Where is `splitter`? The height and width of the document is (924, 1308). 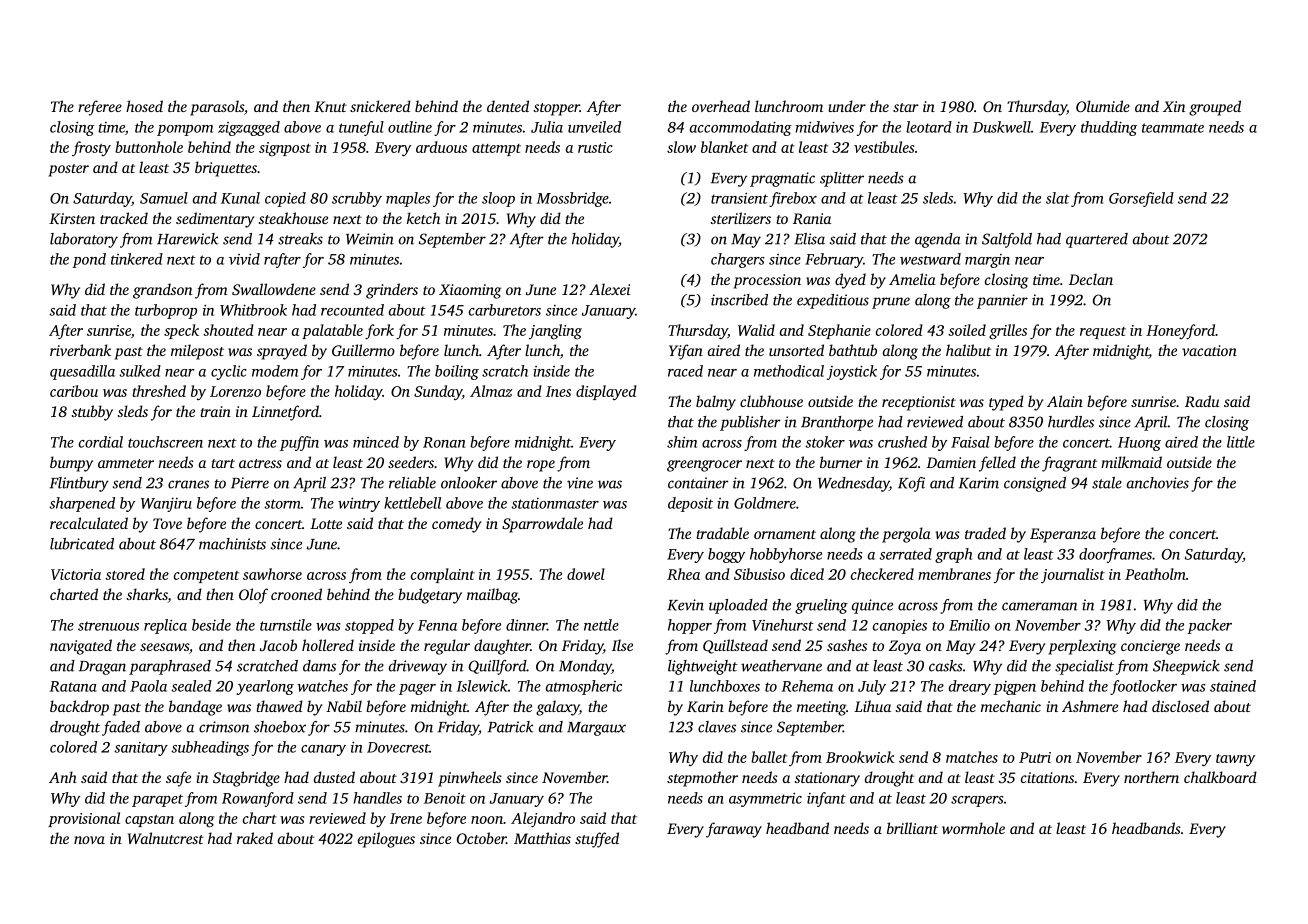
splitter is located at coordinates (842, 179).
